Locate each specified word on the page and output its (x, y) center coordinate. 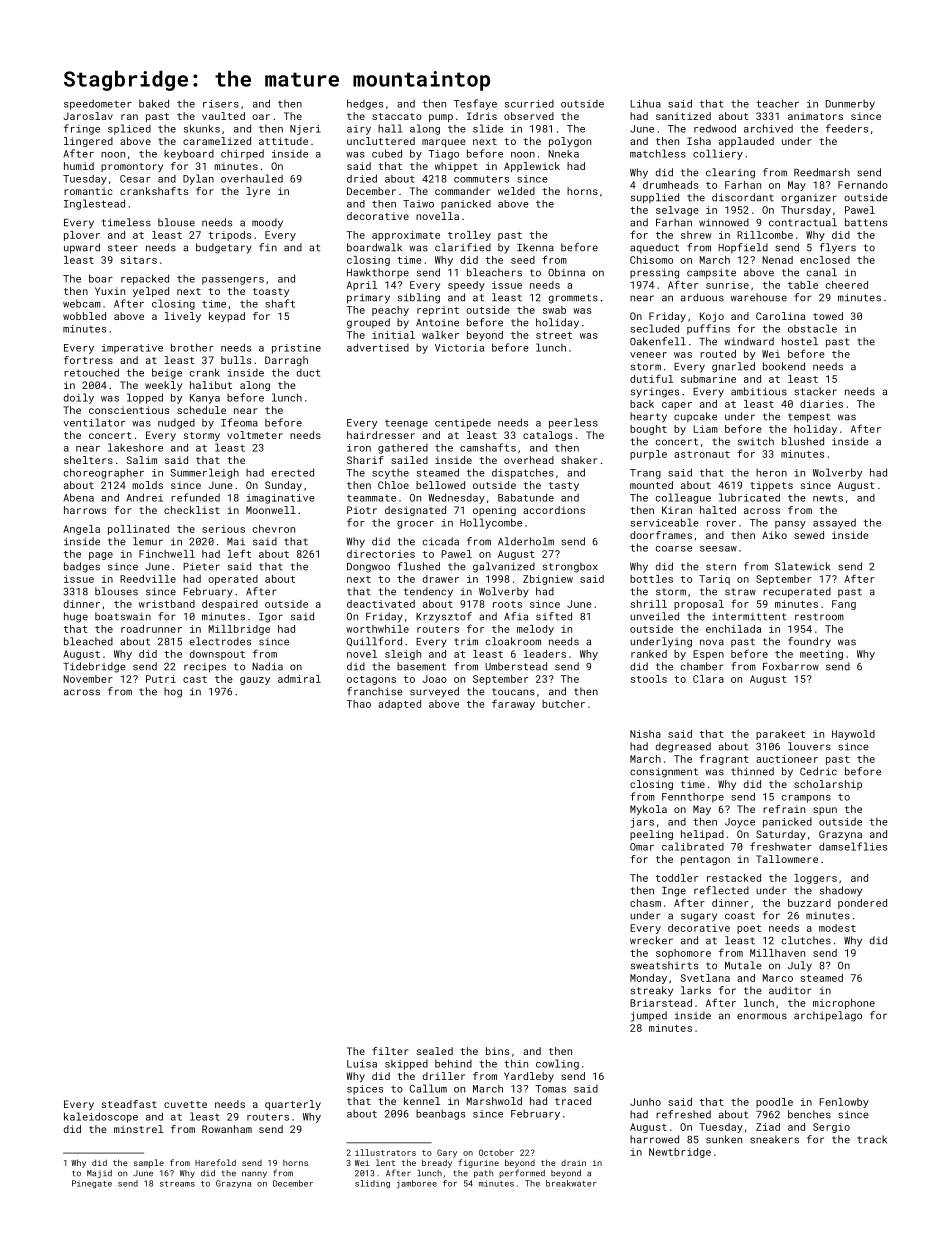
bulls (236, 360)
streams (177, 1184)
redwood (715, 128)
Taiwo (418, 204)
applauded (746, 142)
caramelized (217, 141)
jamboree (417, 1184)
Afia (516, 616)
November (88, 679)
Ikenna (535, 247)
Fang (844, 605)
